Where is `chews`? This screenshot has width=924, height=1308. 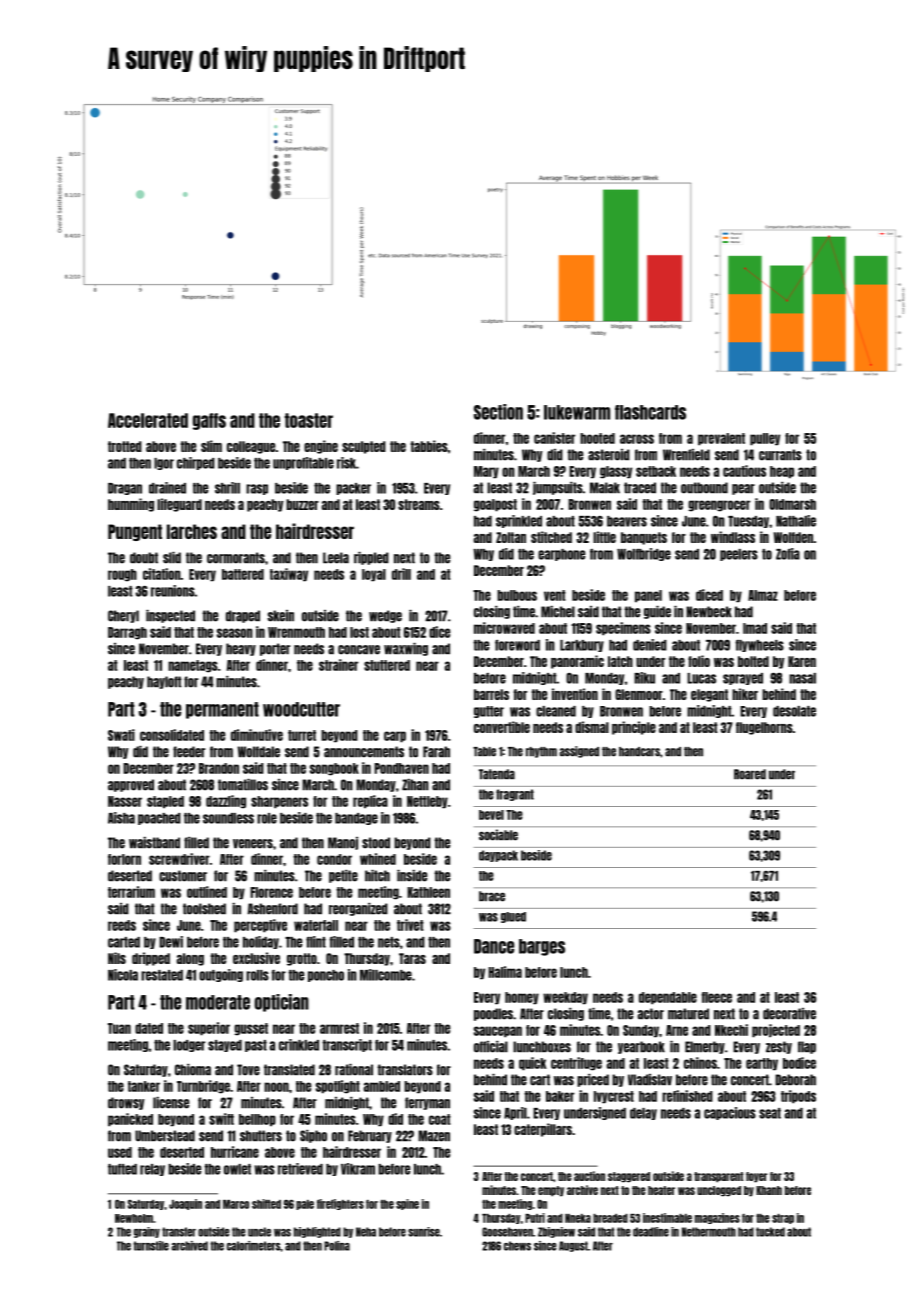
chews is located at coordinates (517, 1246).
